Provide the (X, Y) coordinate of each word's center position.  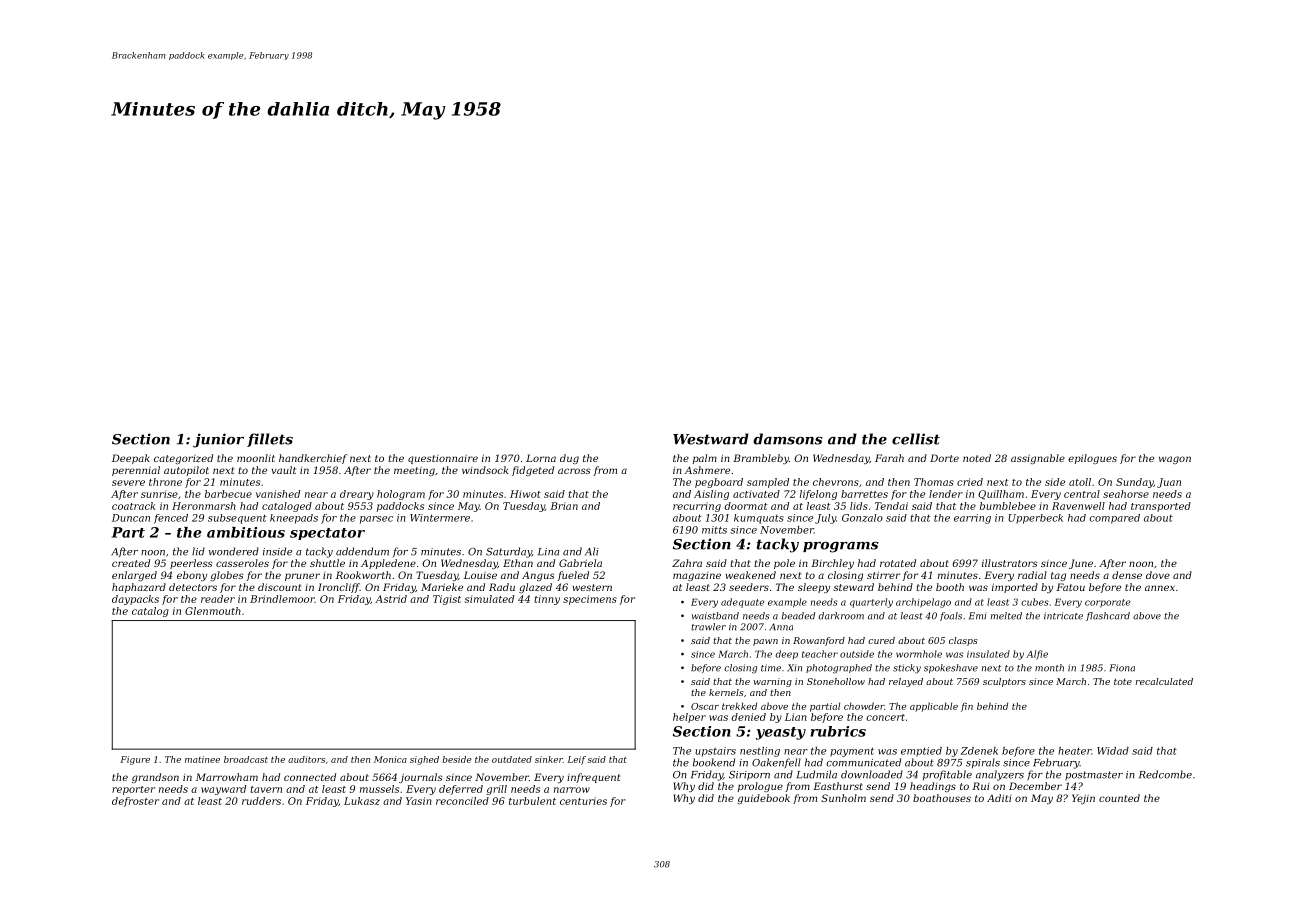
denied (748, 717)
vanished (278, 494)
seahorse (1126, 494)
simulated (489, 599)
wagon (1175, 460)
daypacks (135, 600)
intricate (1063, 616)
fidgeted (533, 471)
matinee (202, 759)
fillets (270, 440)
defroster (135, 802)
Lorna (541, 458)
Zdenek (979, 751)
